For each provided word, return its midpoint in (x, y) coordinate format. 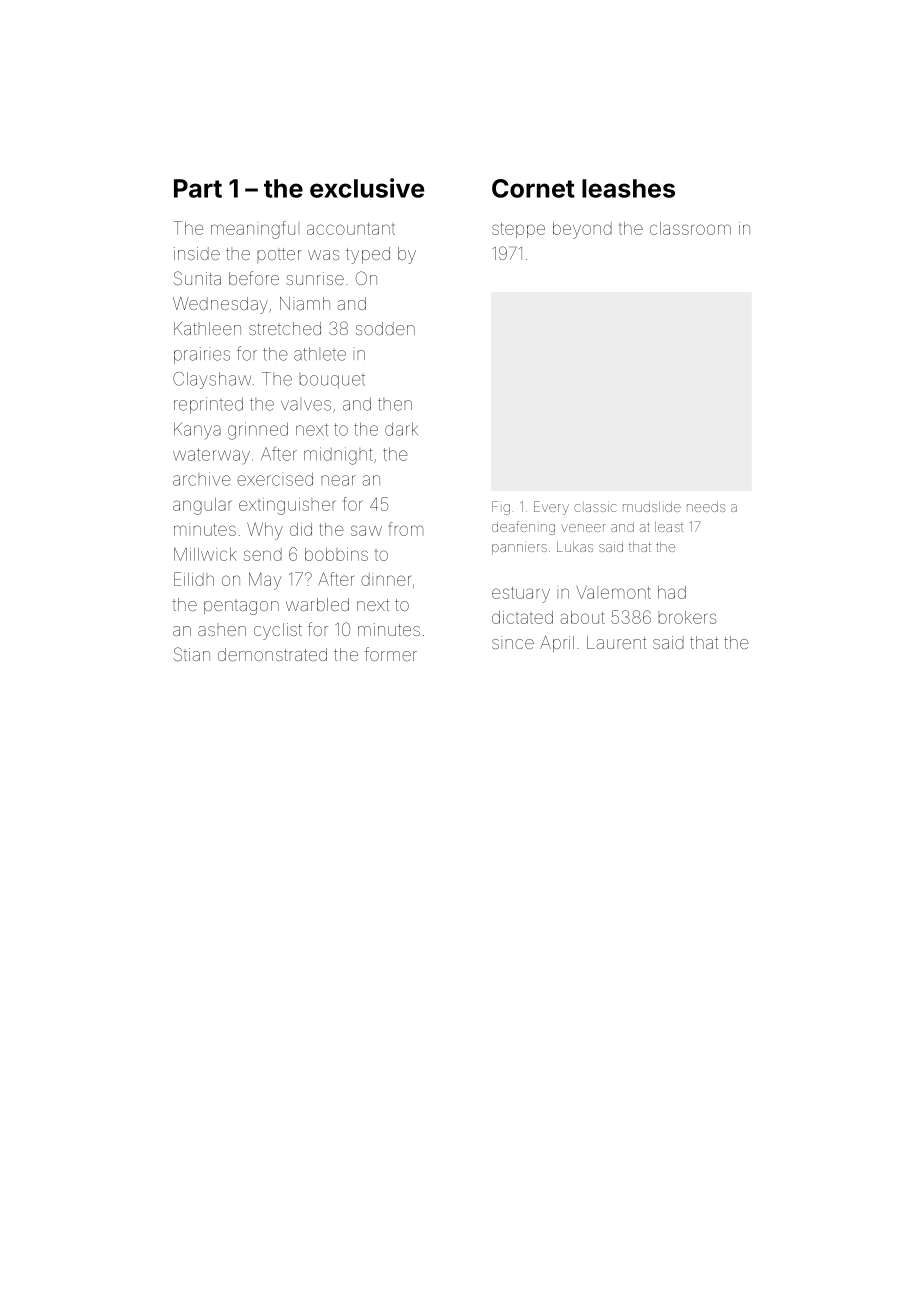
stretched (285, 328)
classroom (690, 228)
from (406, 529)
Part (198, 188)
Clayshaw (212, 380)
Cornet (533, 188)
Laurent (616, 642)
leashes (628, 188)
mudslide (652, 507)
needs (706, 507)
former (390, 654)
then (395, 404)
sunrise (315, 278)
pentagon (241, 608)
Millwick (205, 554)
